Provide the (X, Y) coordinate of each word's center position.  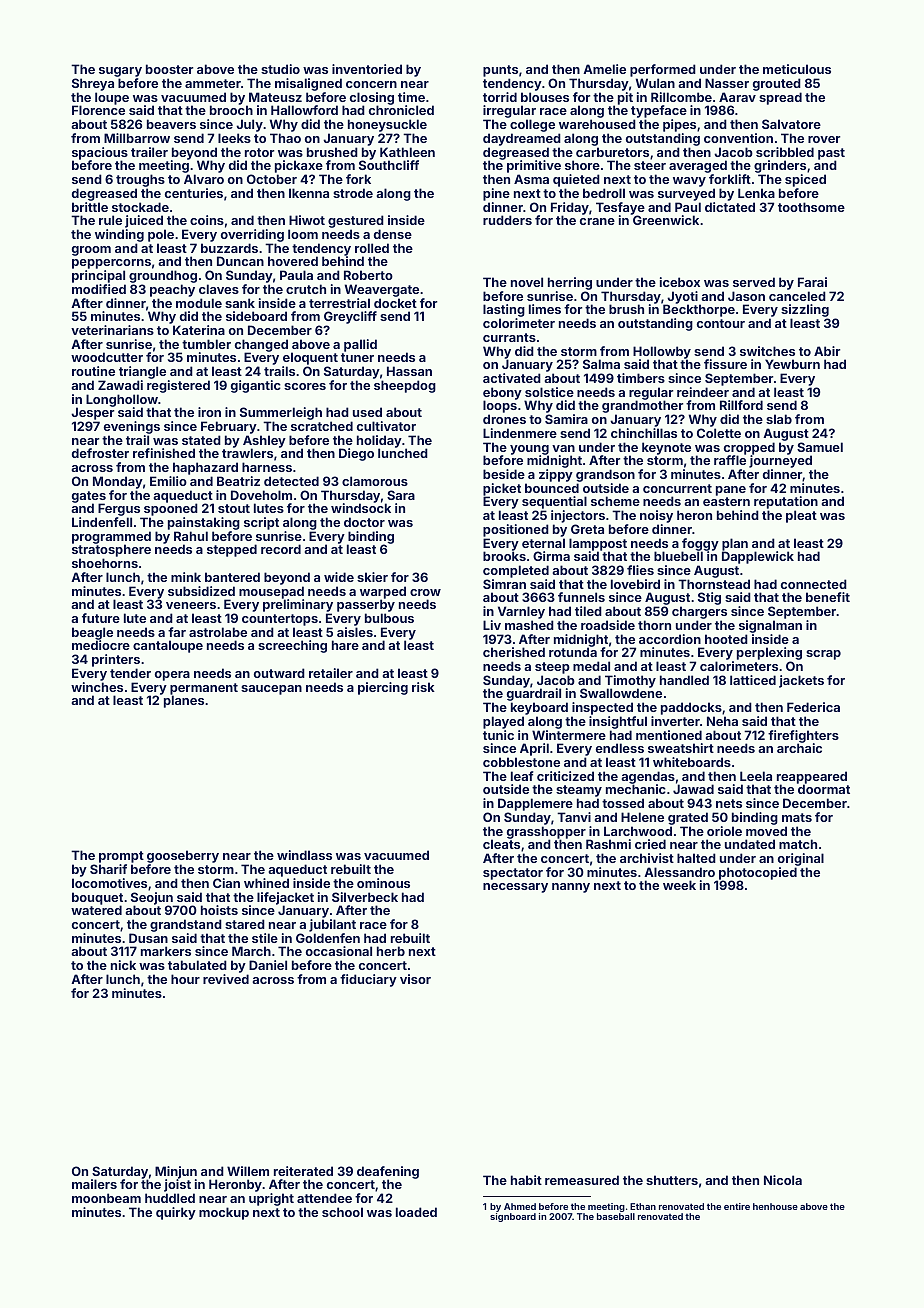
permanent (204, 689)
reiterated (303, 1171)
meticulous (797, 69)
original (801, 859)
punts (500, 71)
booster (169, 69)
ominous (383, 883)
